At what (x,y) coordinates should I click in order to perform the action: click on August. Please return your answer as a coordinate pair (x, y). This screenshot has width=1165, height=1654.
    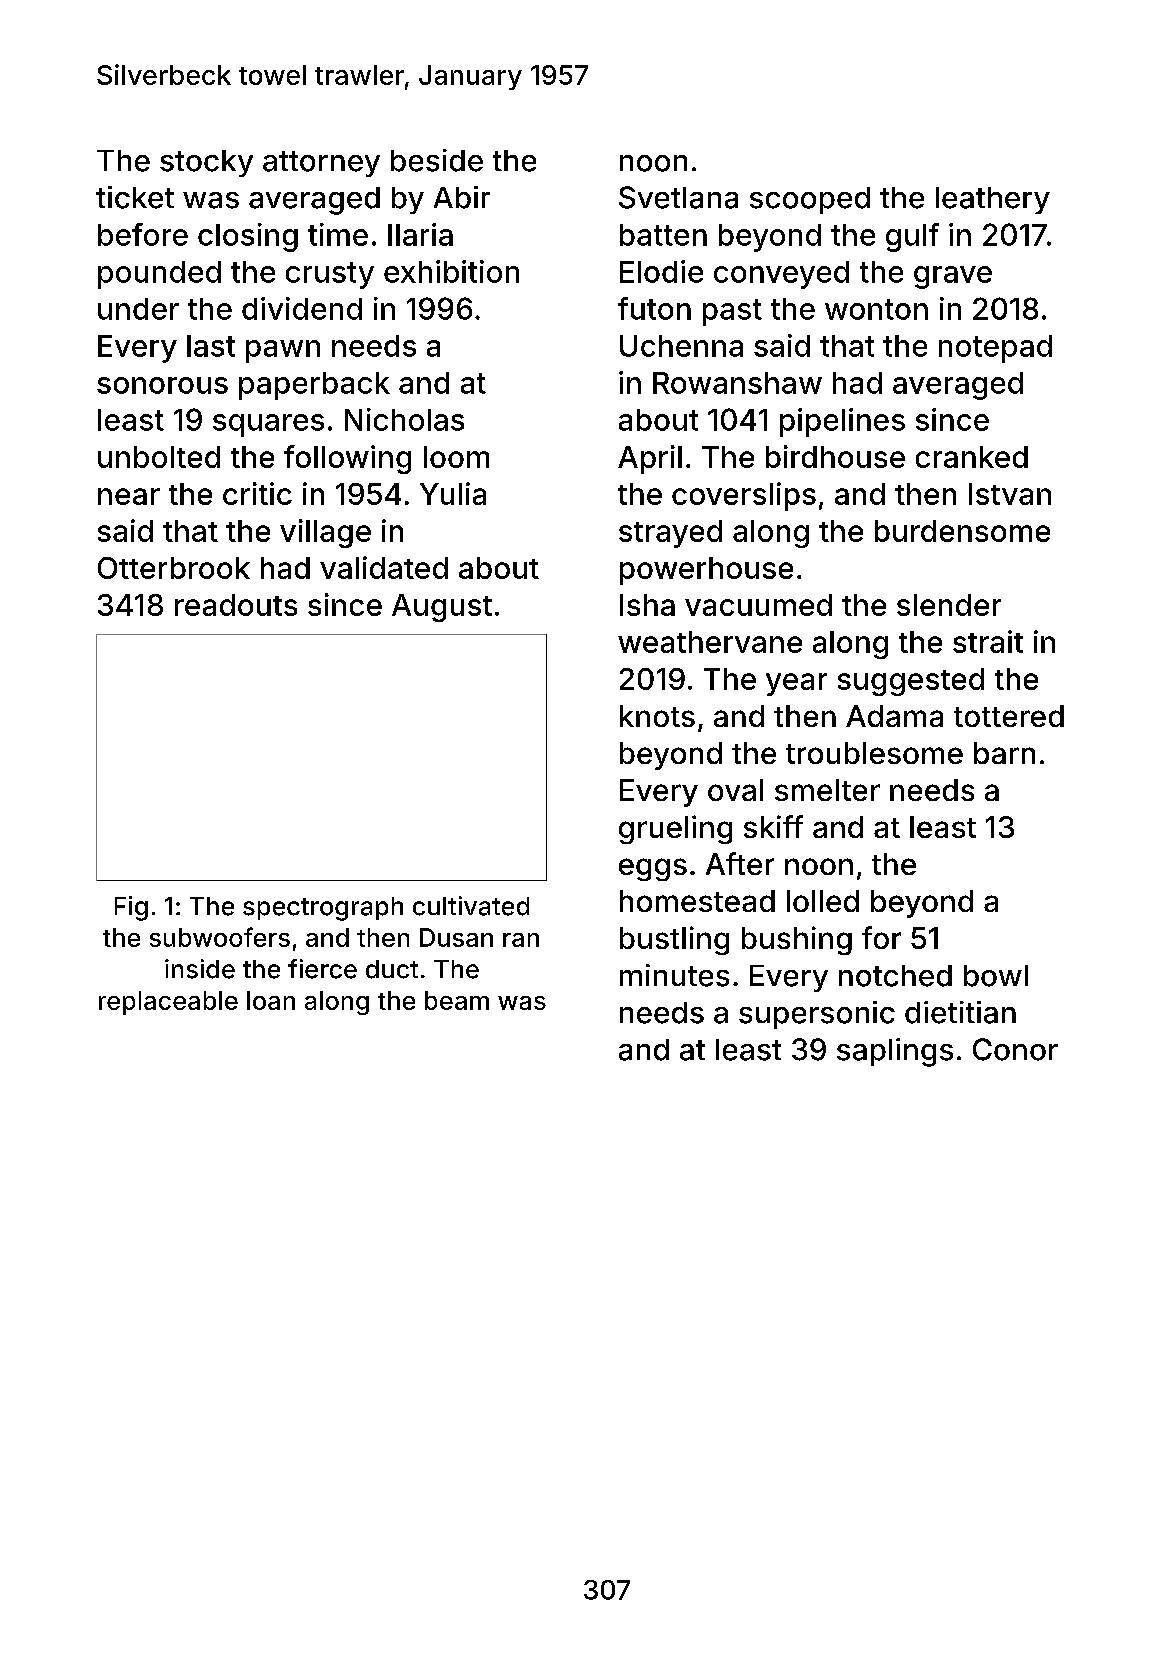
    Looking at the image, I should click on (442, 608).
